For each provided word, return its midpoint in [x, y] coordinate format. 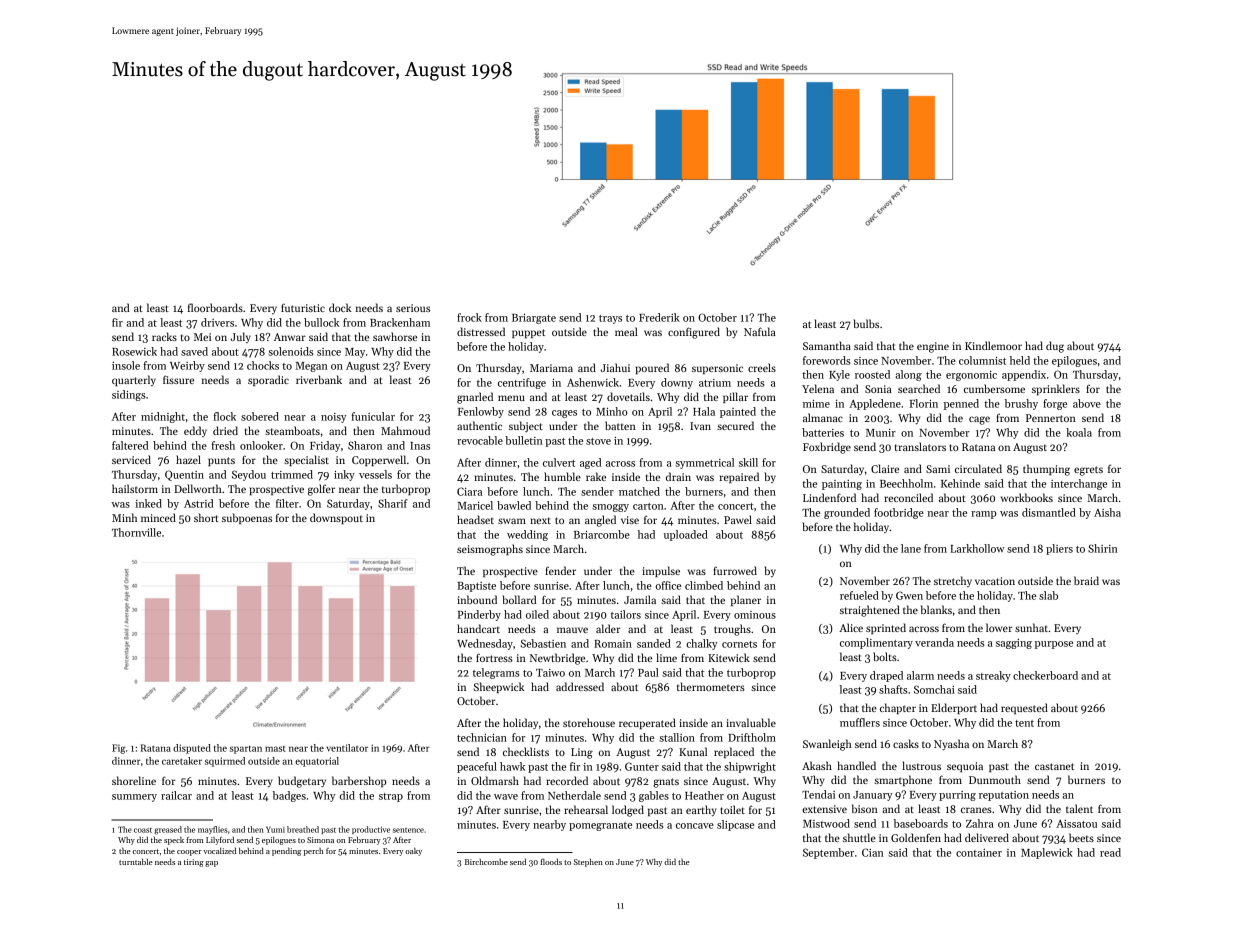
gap [211, 864]
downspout [336, 518]
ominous [755, 615]
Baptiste [476, 587]
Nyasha [951, 745]
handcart [478, 628]
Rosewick [134, 351]
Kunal [693, 751]
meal [626, 331]
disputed [192, 749]
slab [1048, 595]
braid [1086, 580]
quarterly [134, 380]
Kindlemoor [993, 345]
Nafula [760, 331]
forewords [827, 360]
